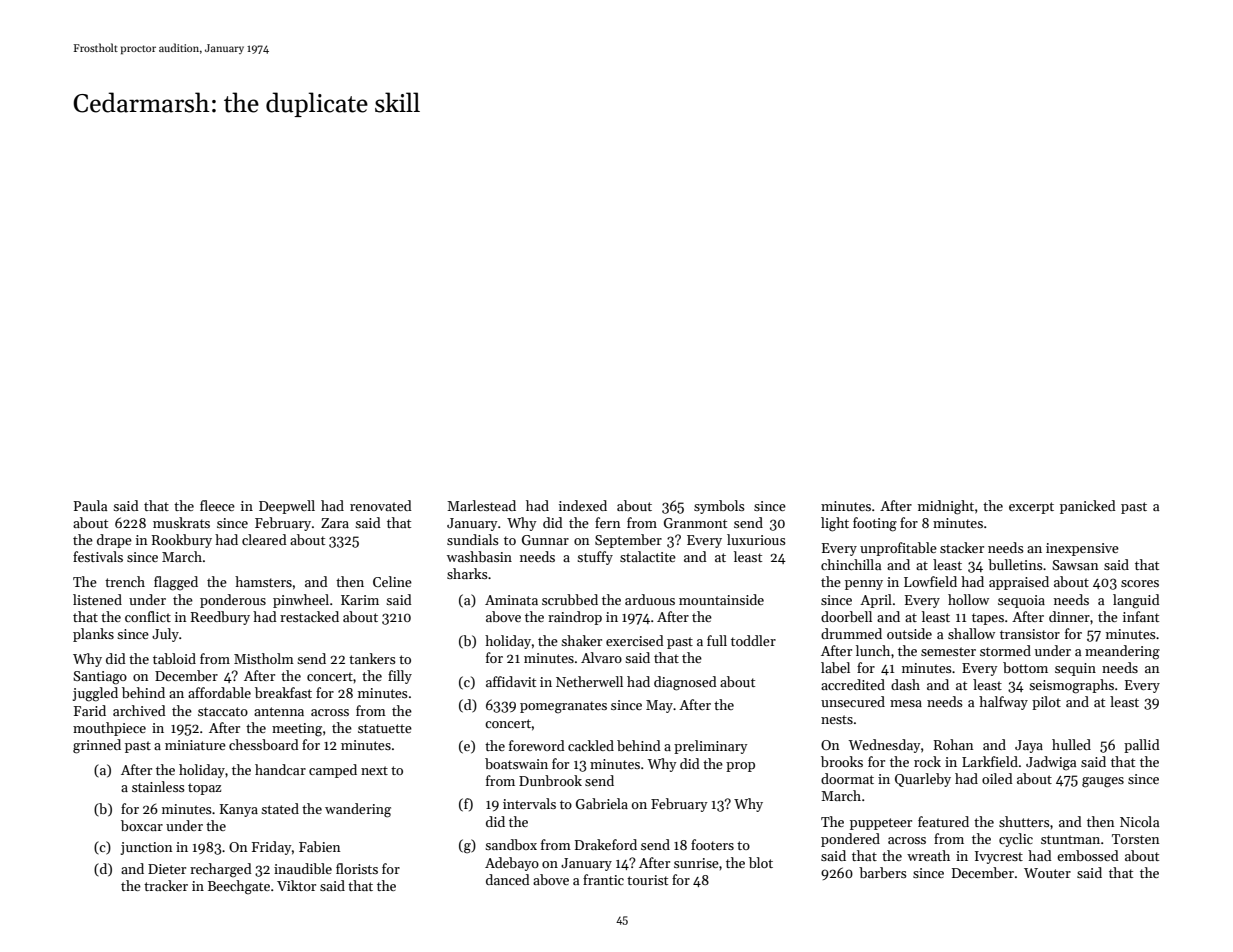 The image size is (1233, 952). Describe the element at coordinates (100, 678) in the image. I see `Santiago` at that location.
